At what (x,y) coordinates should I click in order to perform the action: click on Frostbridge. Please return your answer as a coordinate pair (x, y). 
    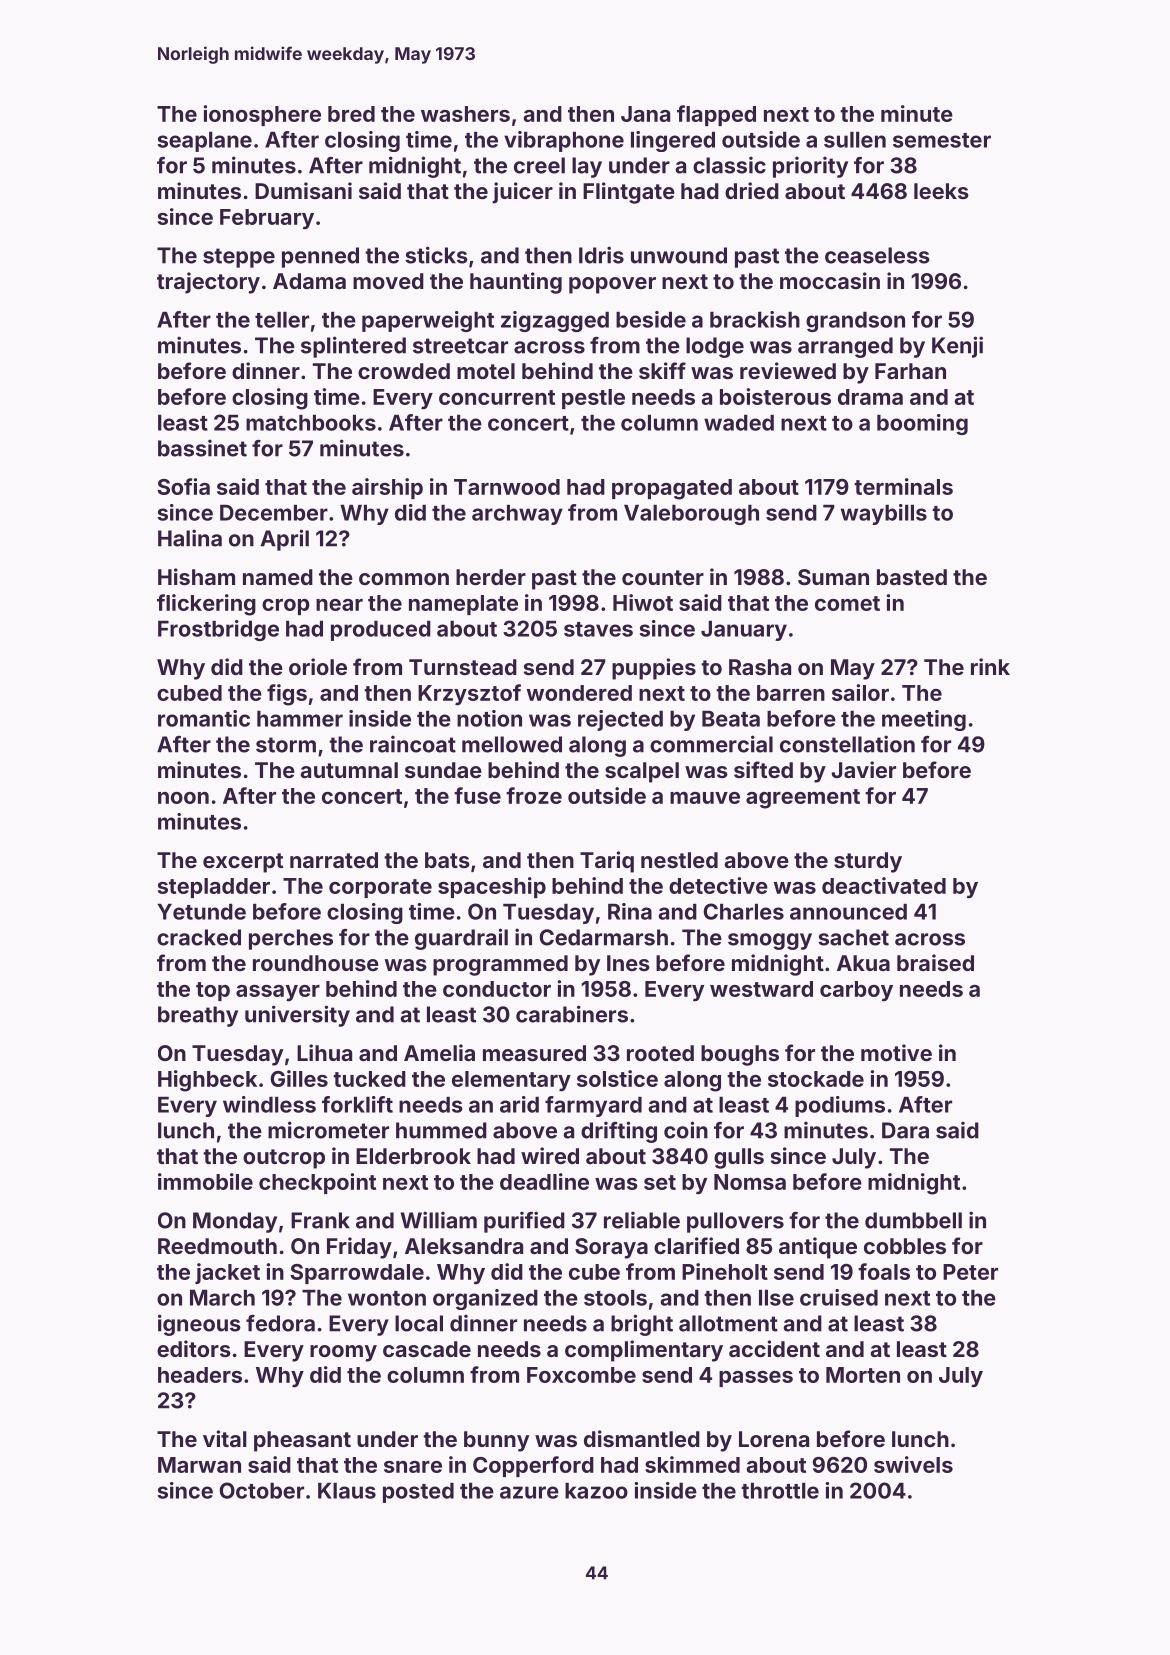
    Looking at the image, I should click on (218, 630).
